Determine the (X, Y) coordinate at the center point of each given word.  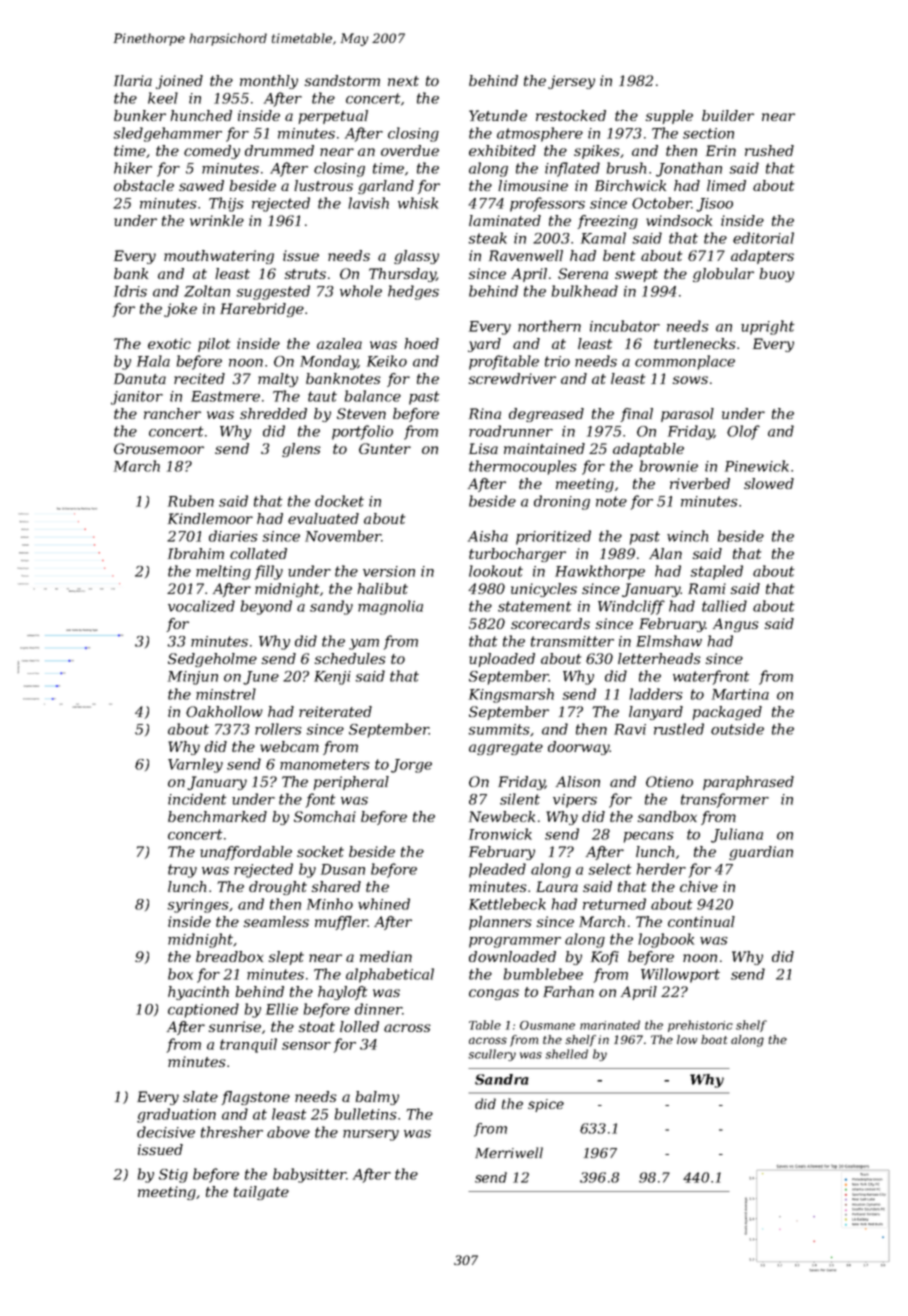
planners (500, 923)
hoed (421, 343)
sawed (201, 185)
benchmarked (217, 816)
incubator (625, 326)
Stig (173, 1176)
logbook (666, 940)
